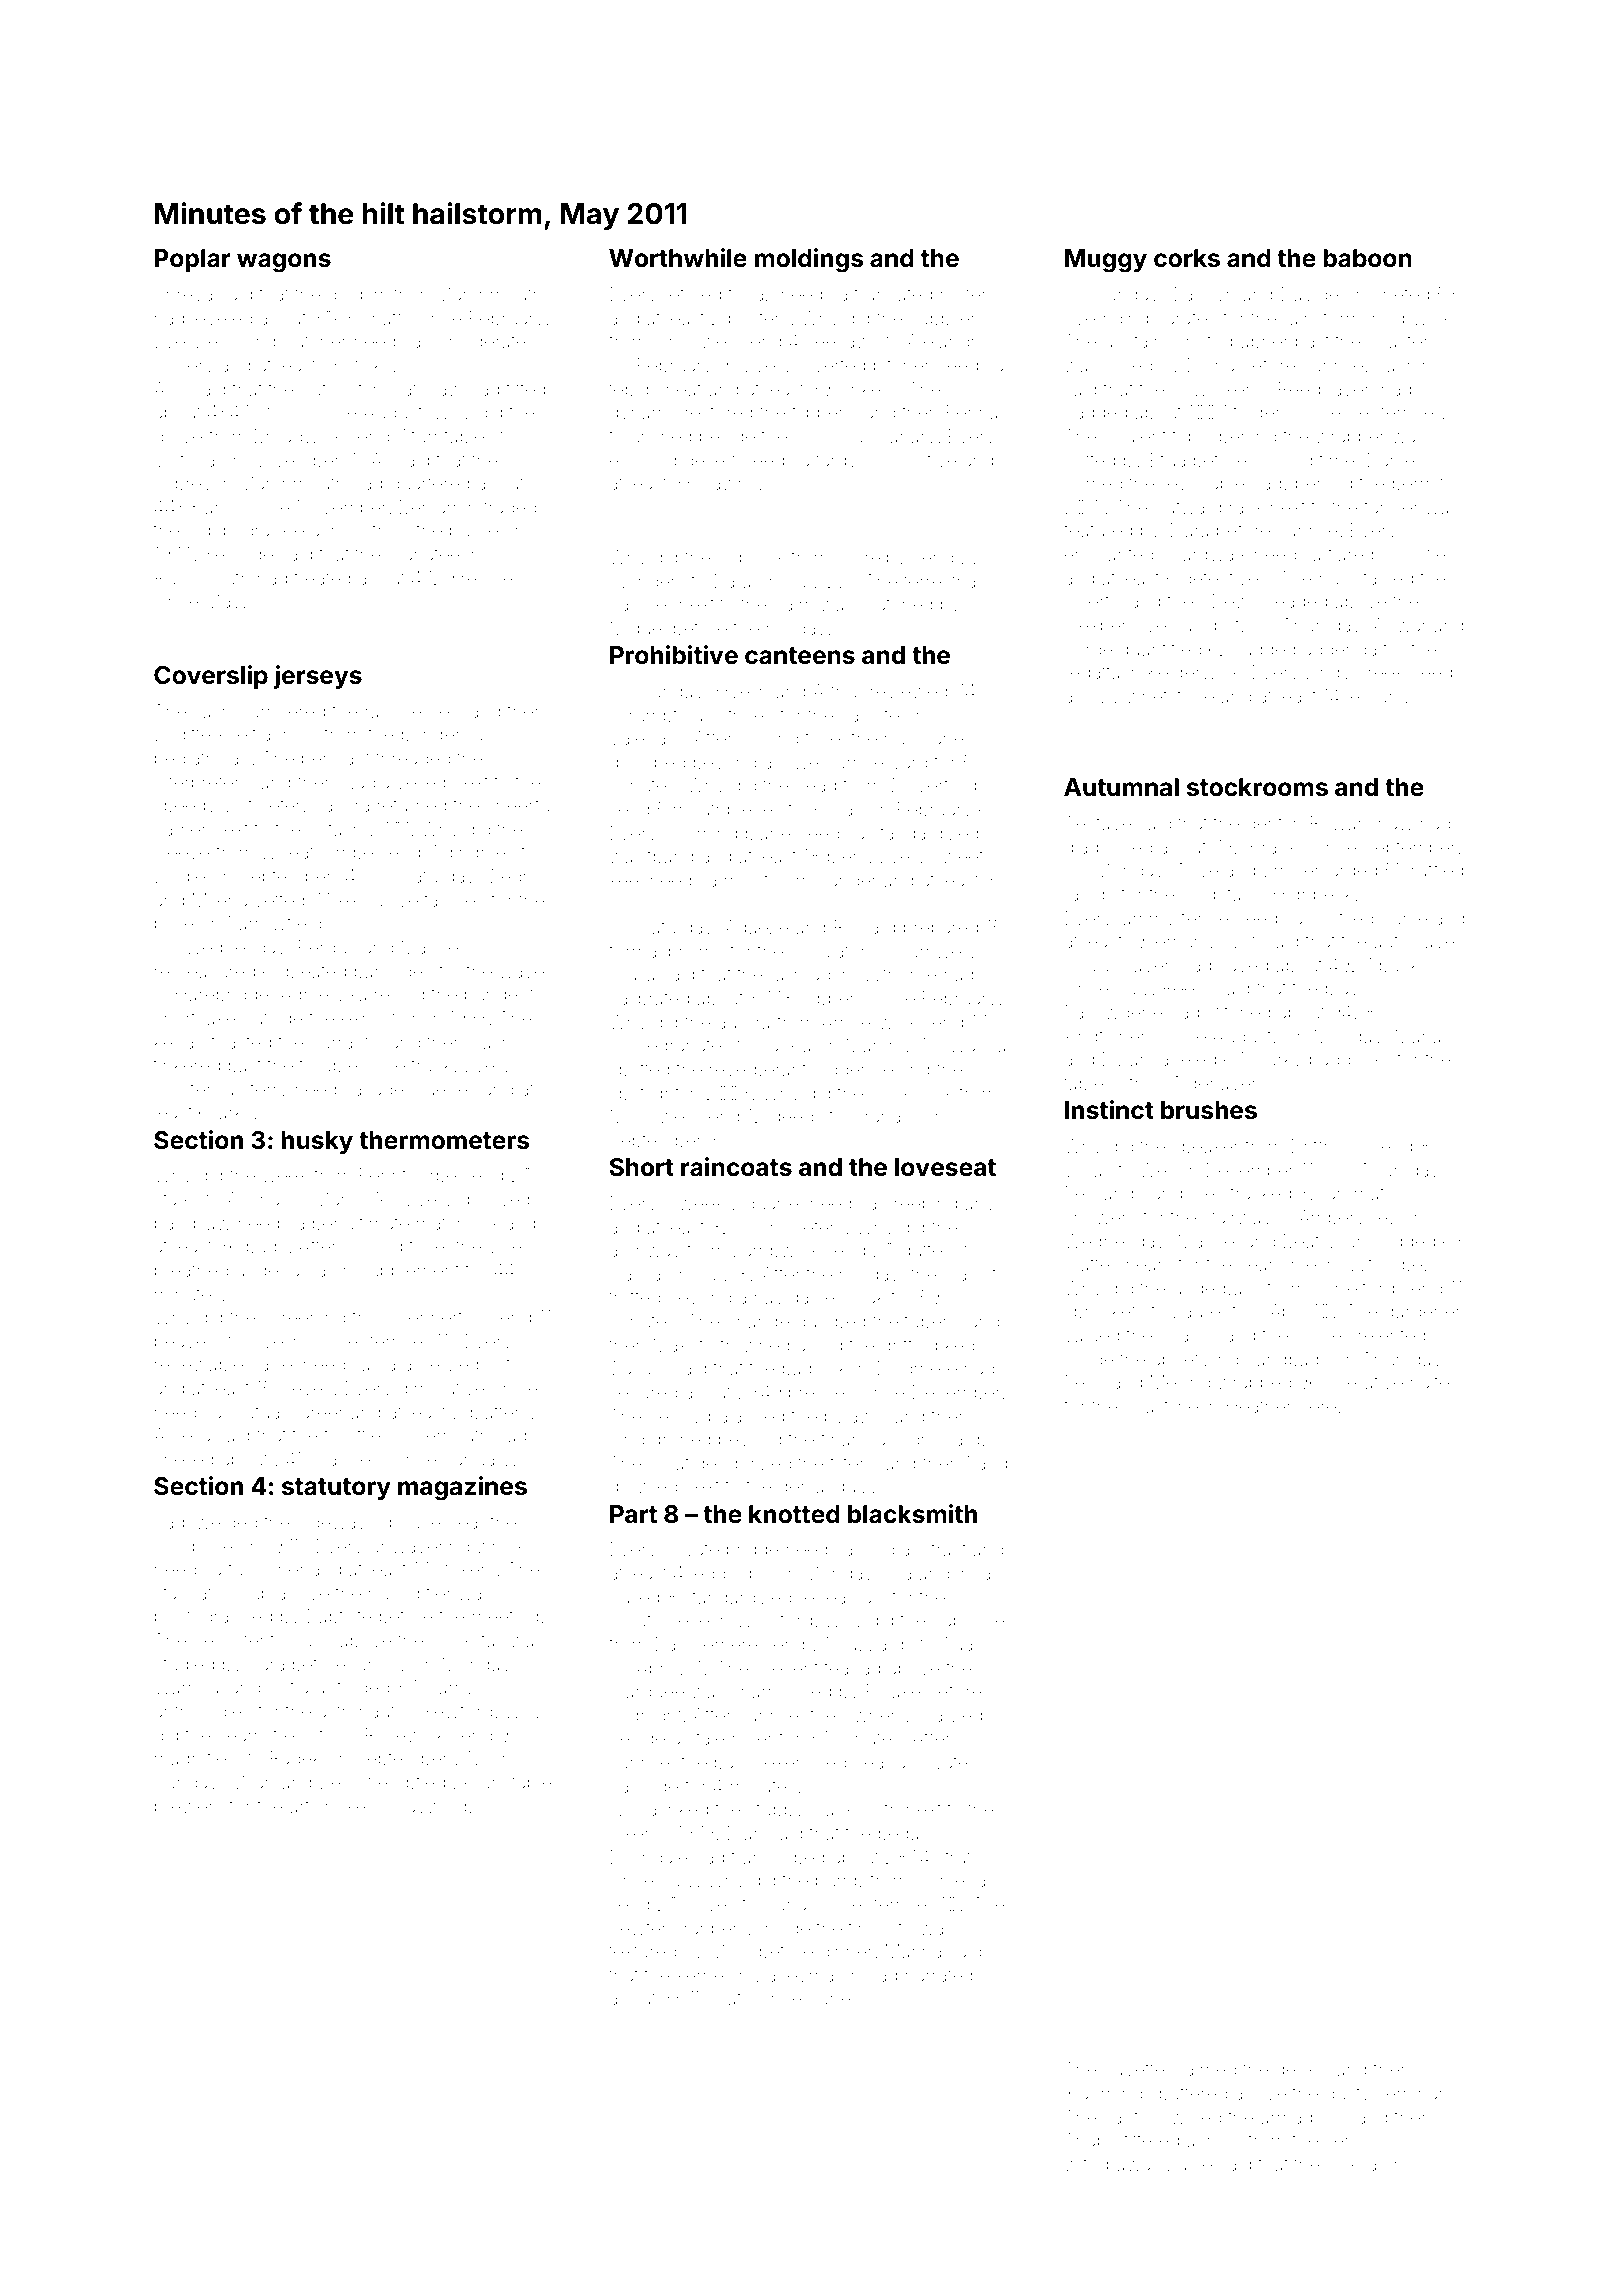 This screenshot has height=2292, width=1620. Describe the element at coordinates (642, 1951) in the screenshot. I see `textured` at that location.
